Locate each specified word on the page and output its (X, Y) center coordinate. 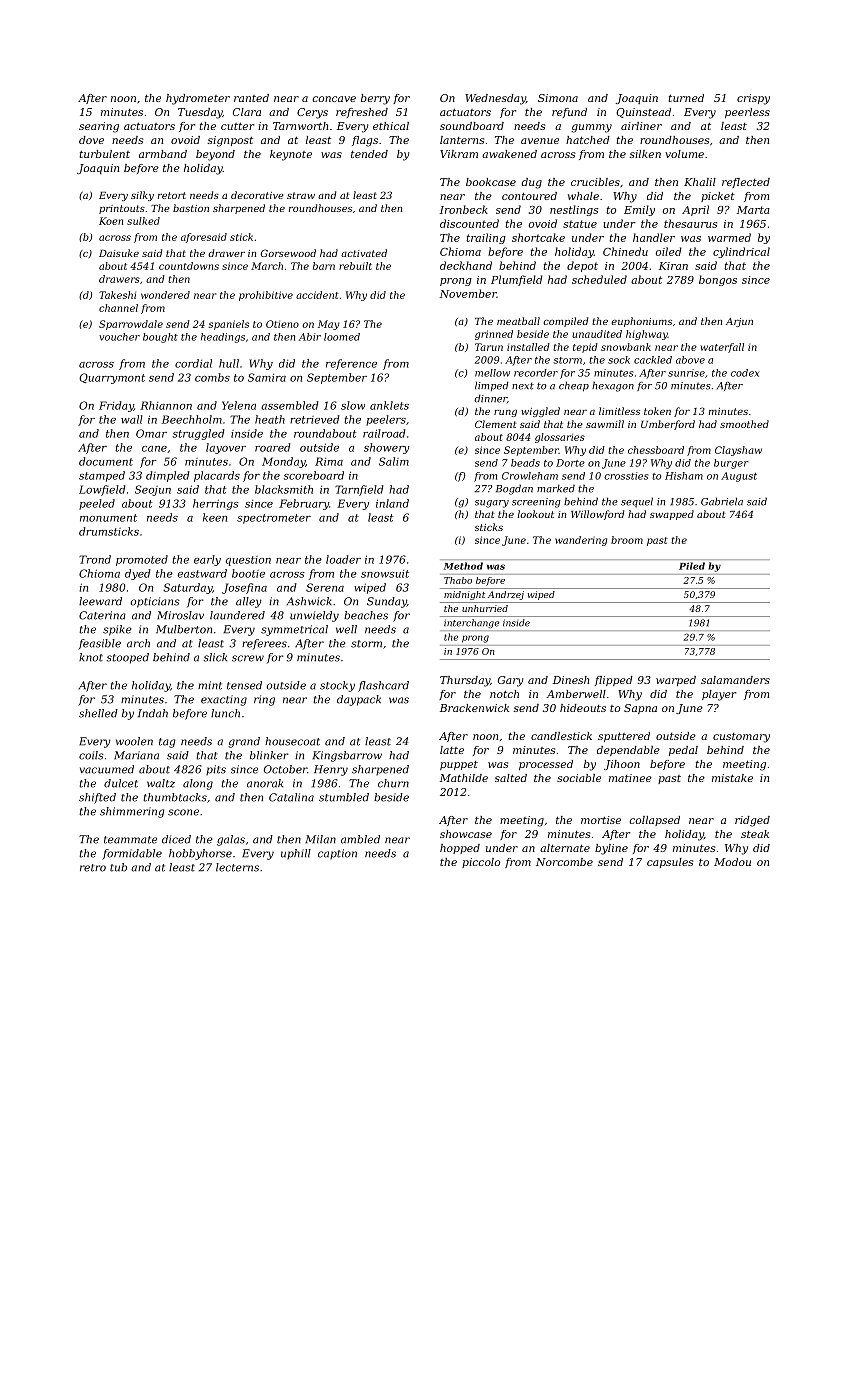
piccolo (481, 863)
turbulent (105, 154)
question (248, 561)
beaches (366, 615)
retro (93, 868)
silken (645, 154)
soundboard (472, 126)
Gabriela (722, 501)
